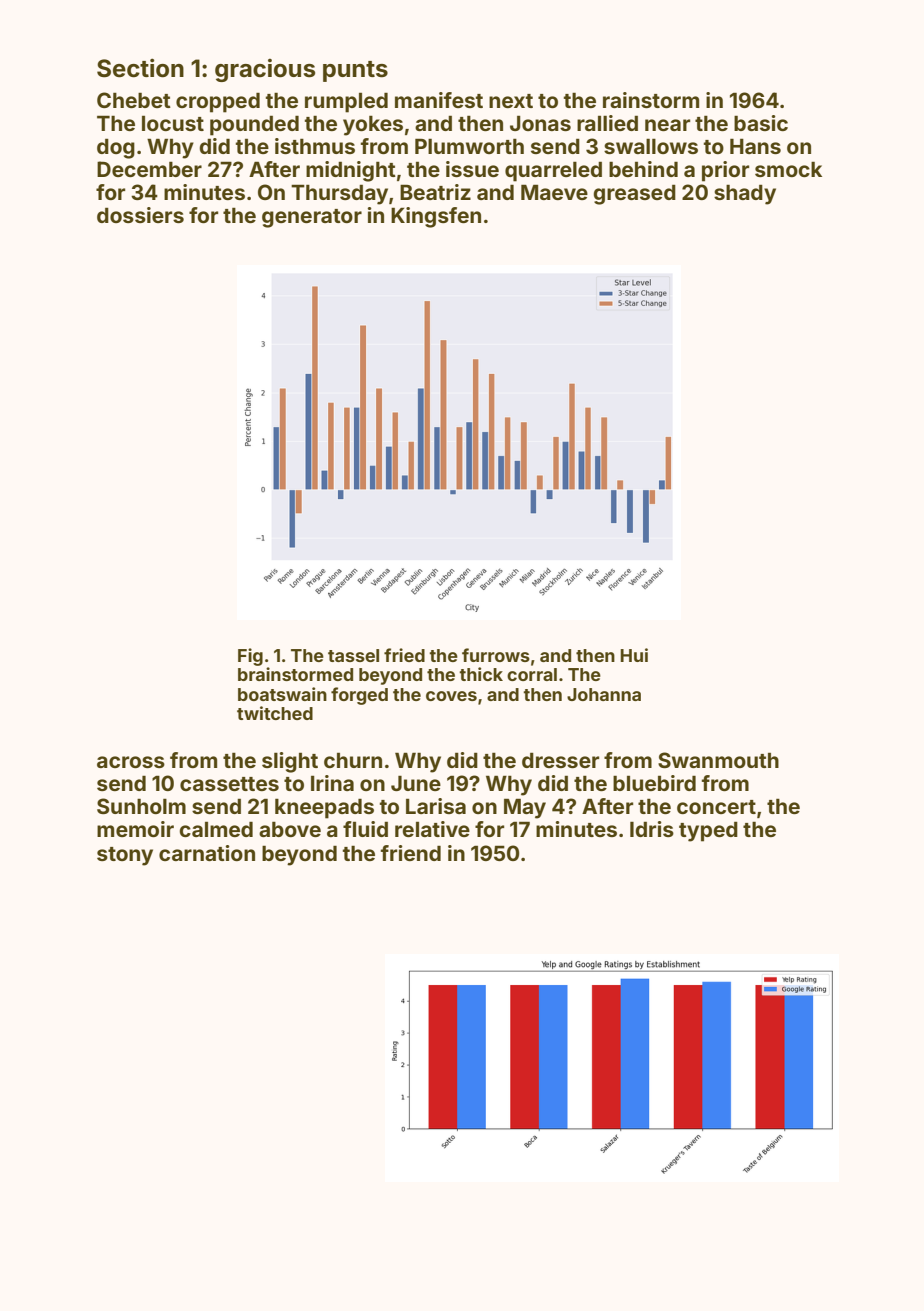 The image size is (924, 1311). I want to click on generator, so click(312, 218).
